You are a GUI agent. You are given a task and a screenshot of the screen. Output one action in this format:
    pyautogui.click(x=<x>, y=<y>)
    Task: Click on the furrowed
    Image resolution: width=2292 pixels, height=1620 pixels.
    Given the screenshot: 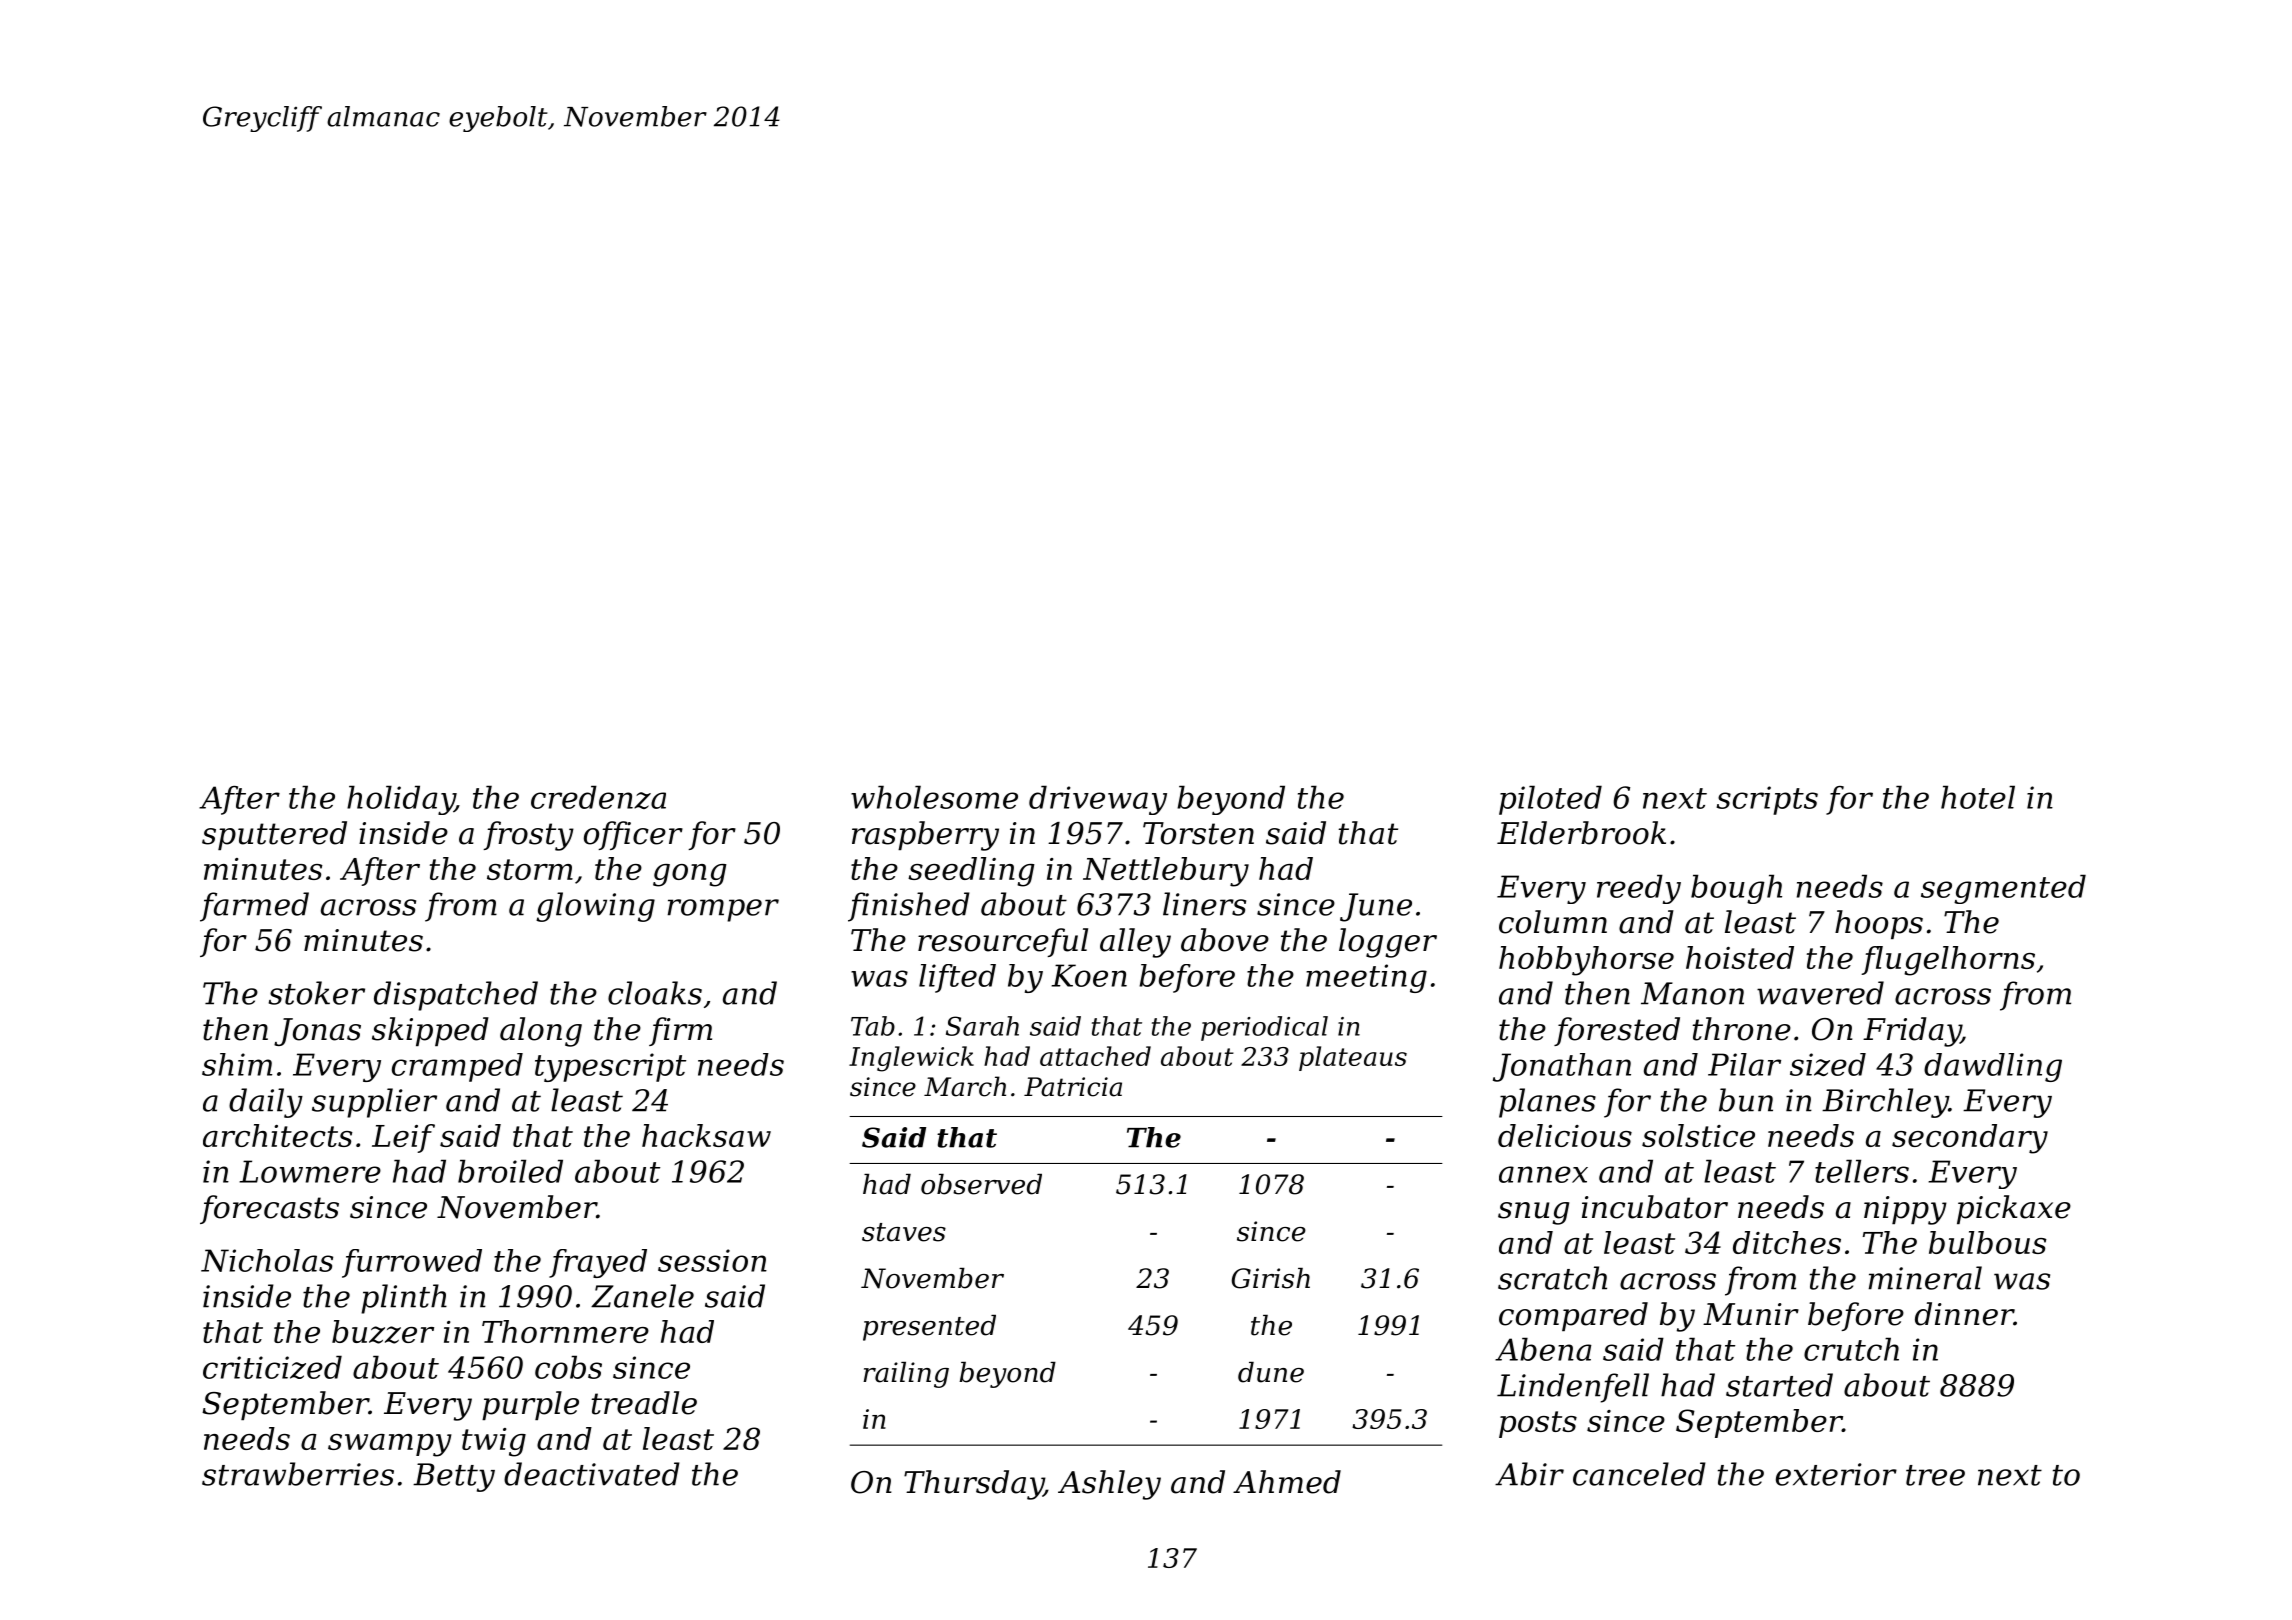 What is the action you would take?
    pyautogui.click(x=412, y=1263)
